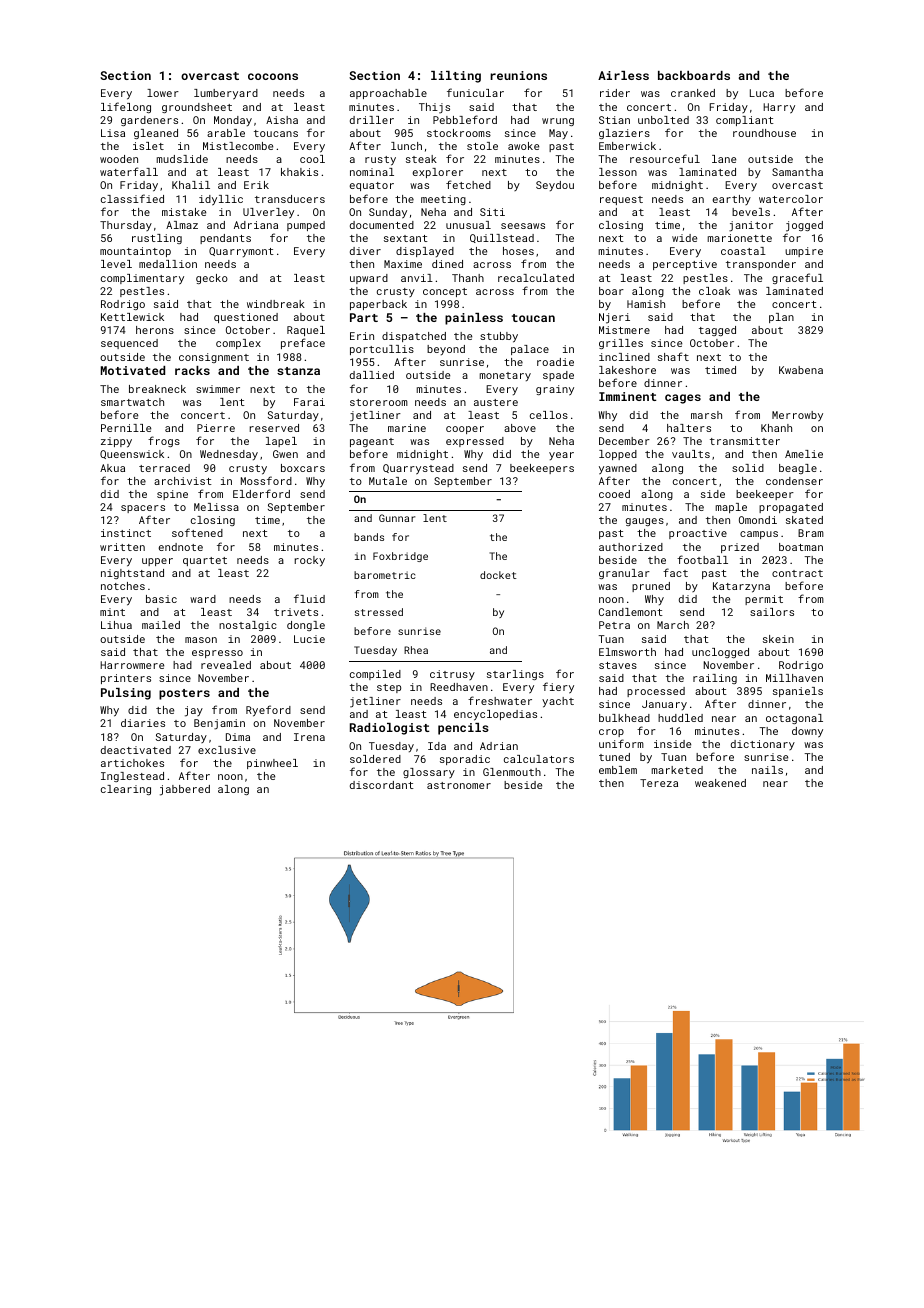  Describe the element at coordinates (715, 679) in the image. I see `railing` at that location.
